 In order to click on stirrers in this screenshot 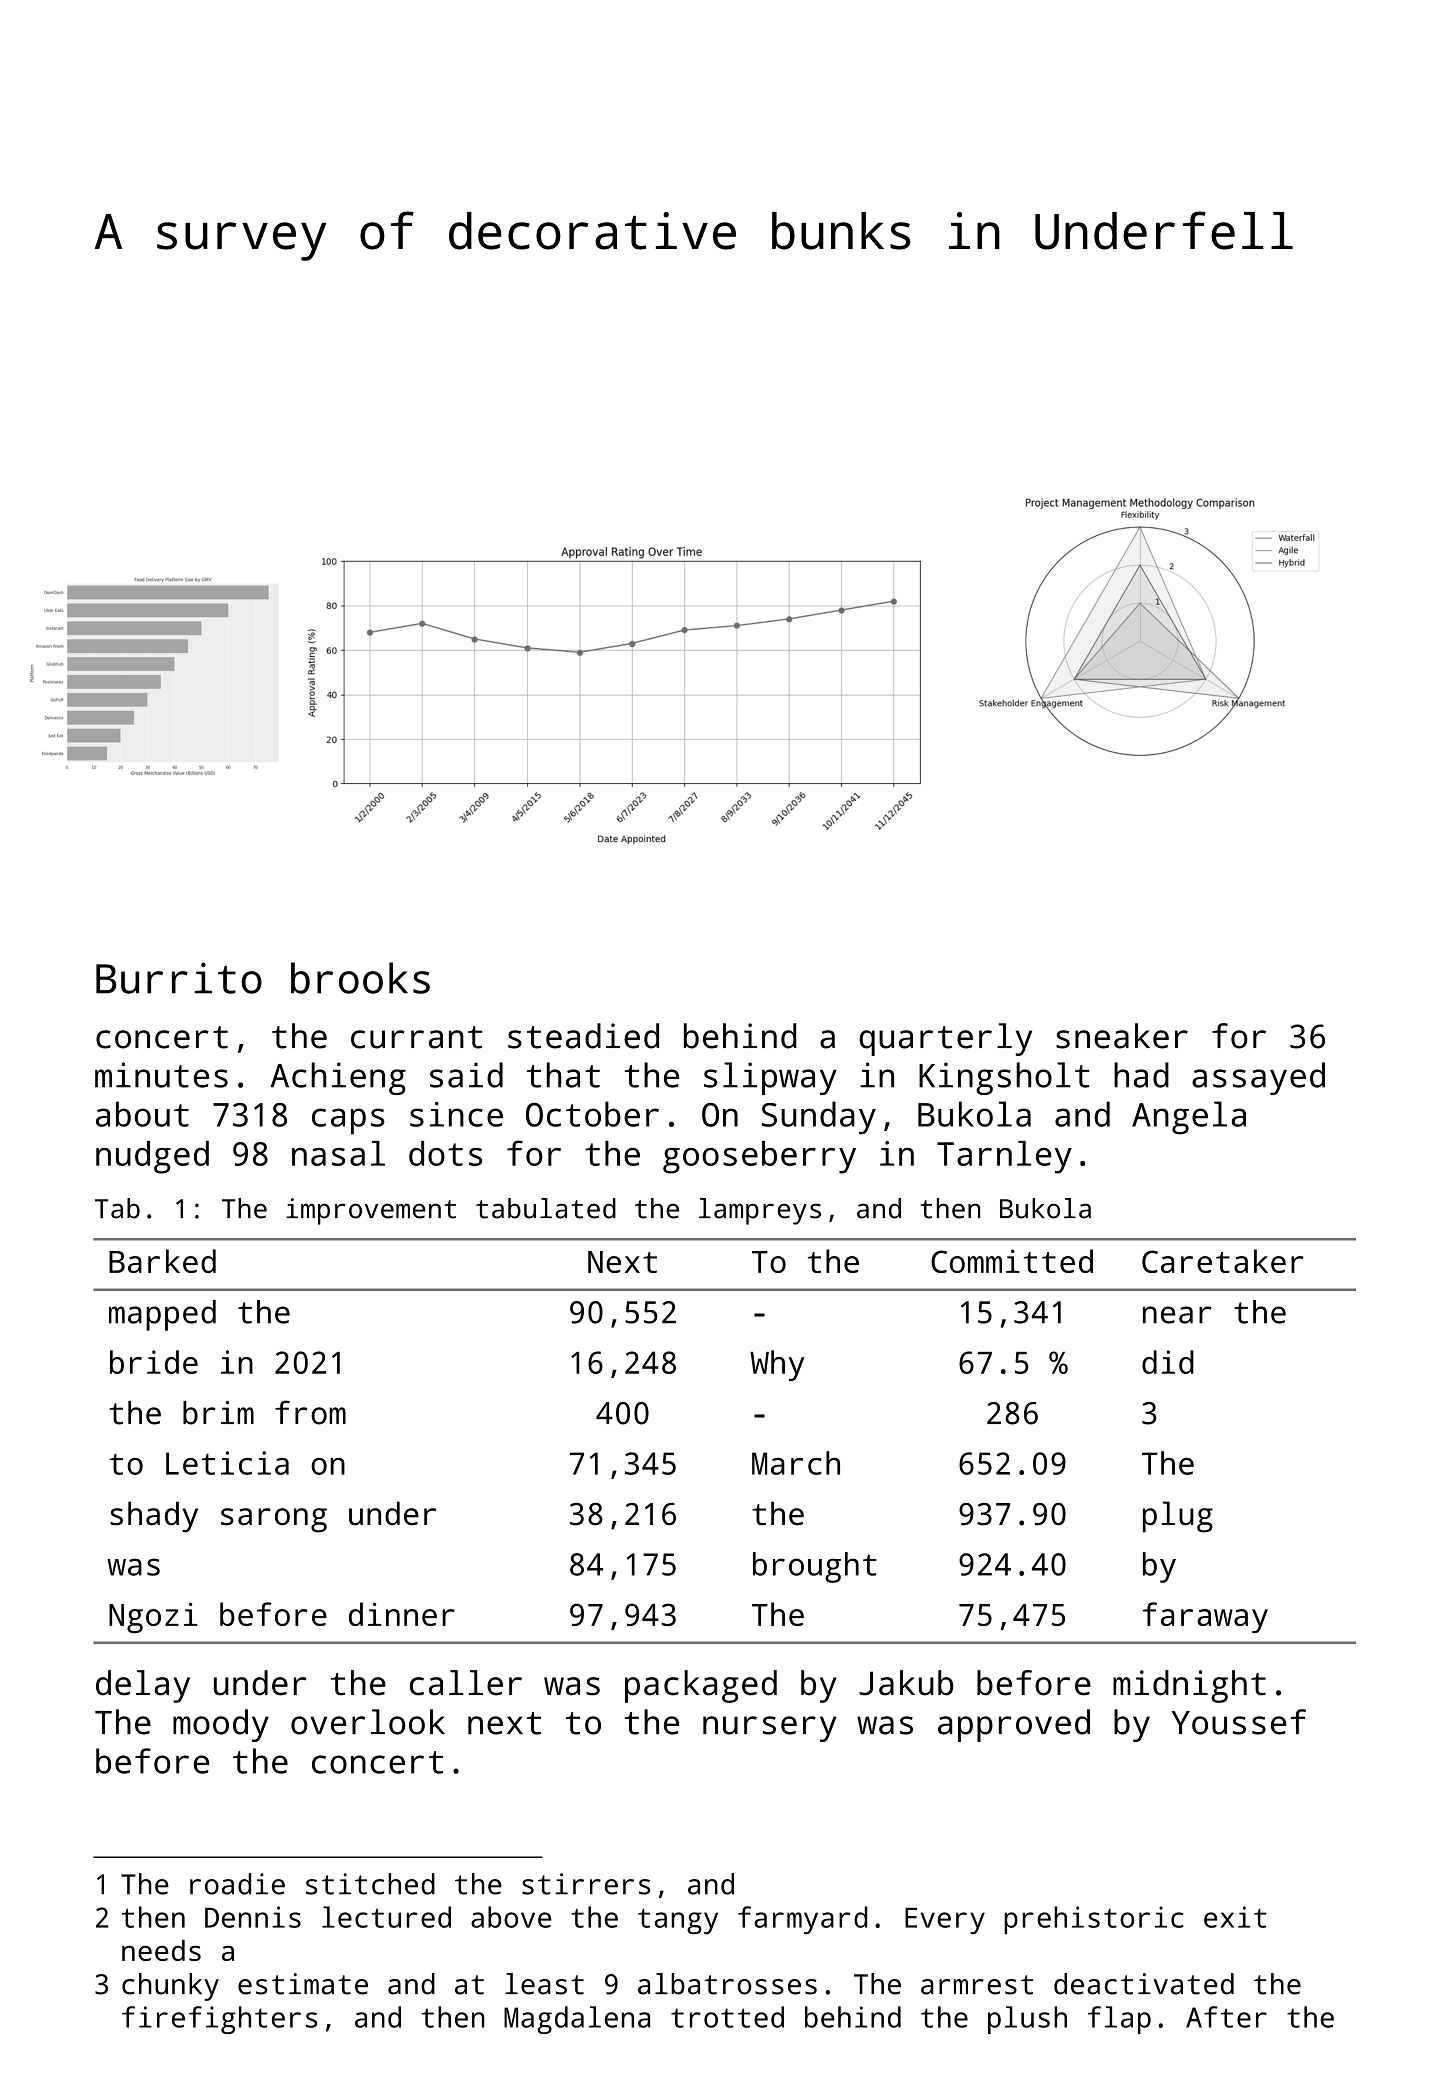, I will do `click(586, 1884)`.
